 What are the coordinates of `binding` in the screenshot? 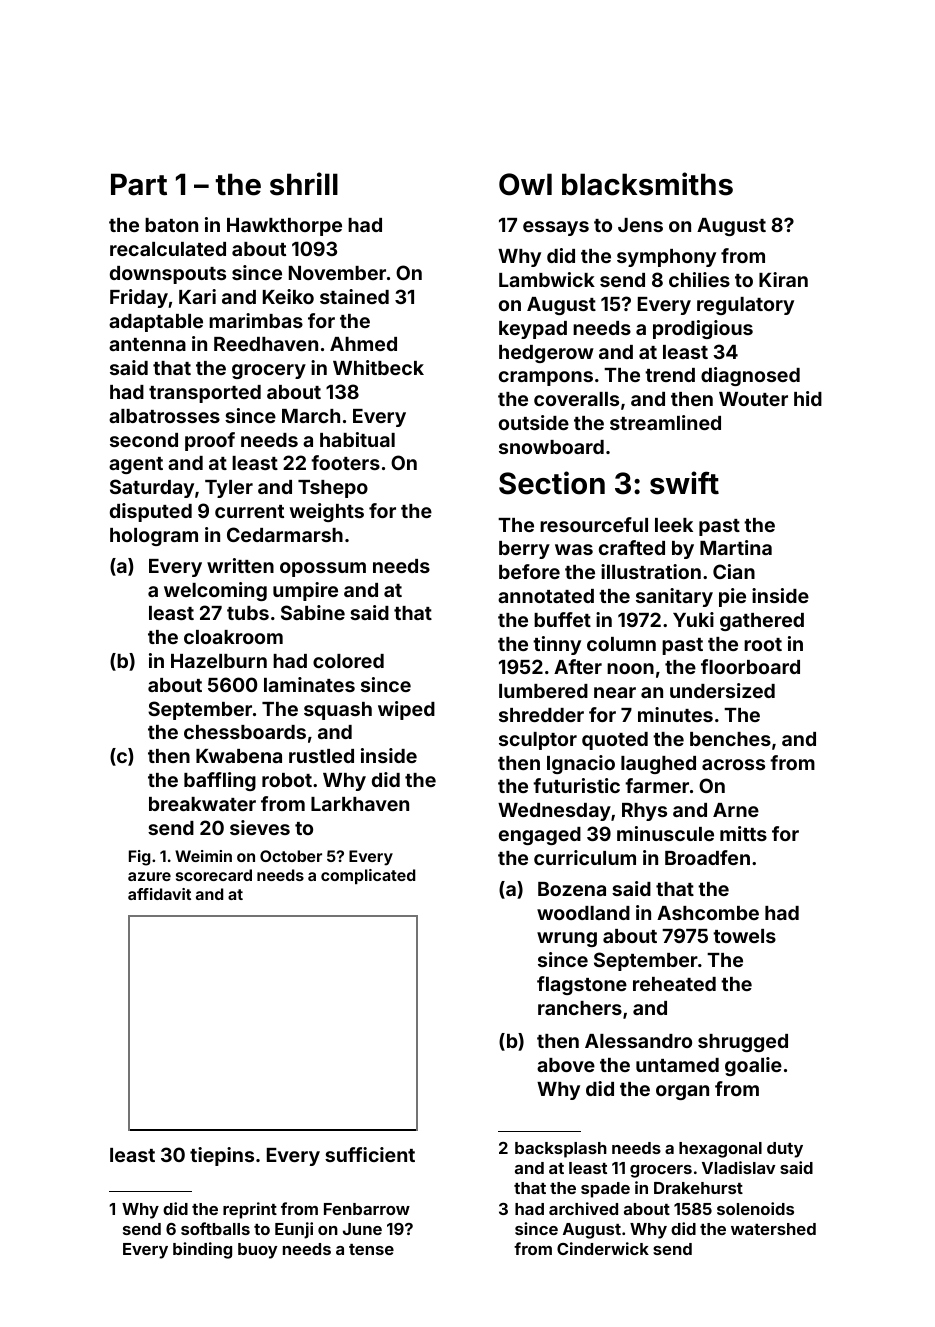 It's located at (202, 1250).
